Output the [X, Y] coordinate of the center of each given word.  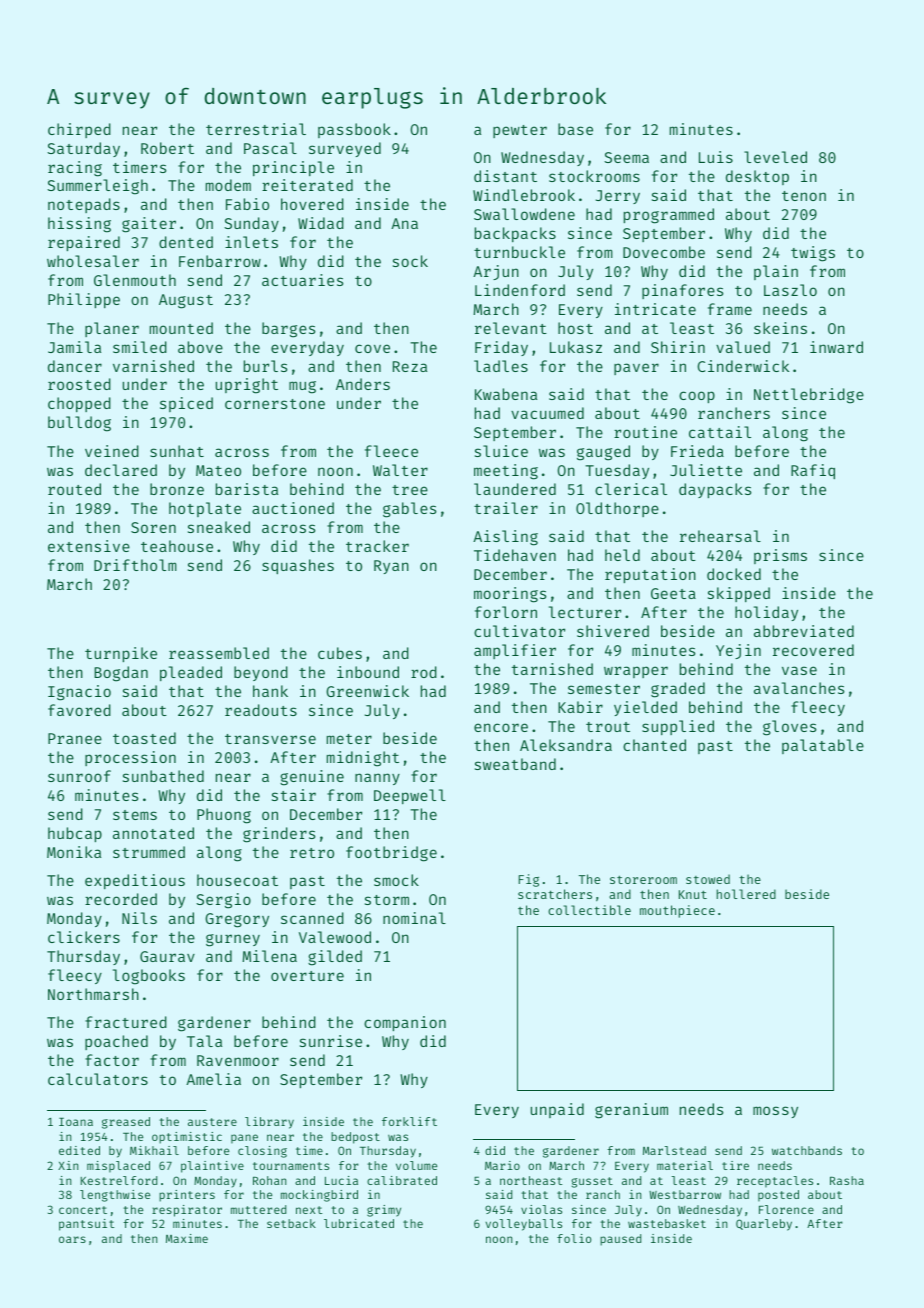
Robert [167, 148]
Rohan [269, 1180]
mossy [775, 1112]
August [186, 301]
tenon [804, 196]
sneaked [219, 527]
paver [636, 369]
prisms [780, 556]
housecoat [237, 880]
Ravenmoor [238, 1060]
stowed [708, 879]
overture [307, 976]
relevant [511, 328]
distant [505, 176]
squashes [298, 566]
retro [312, 853]
